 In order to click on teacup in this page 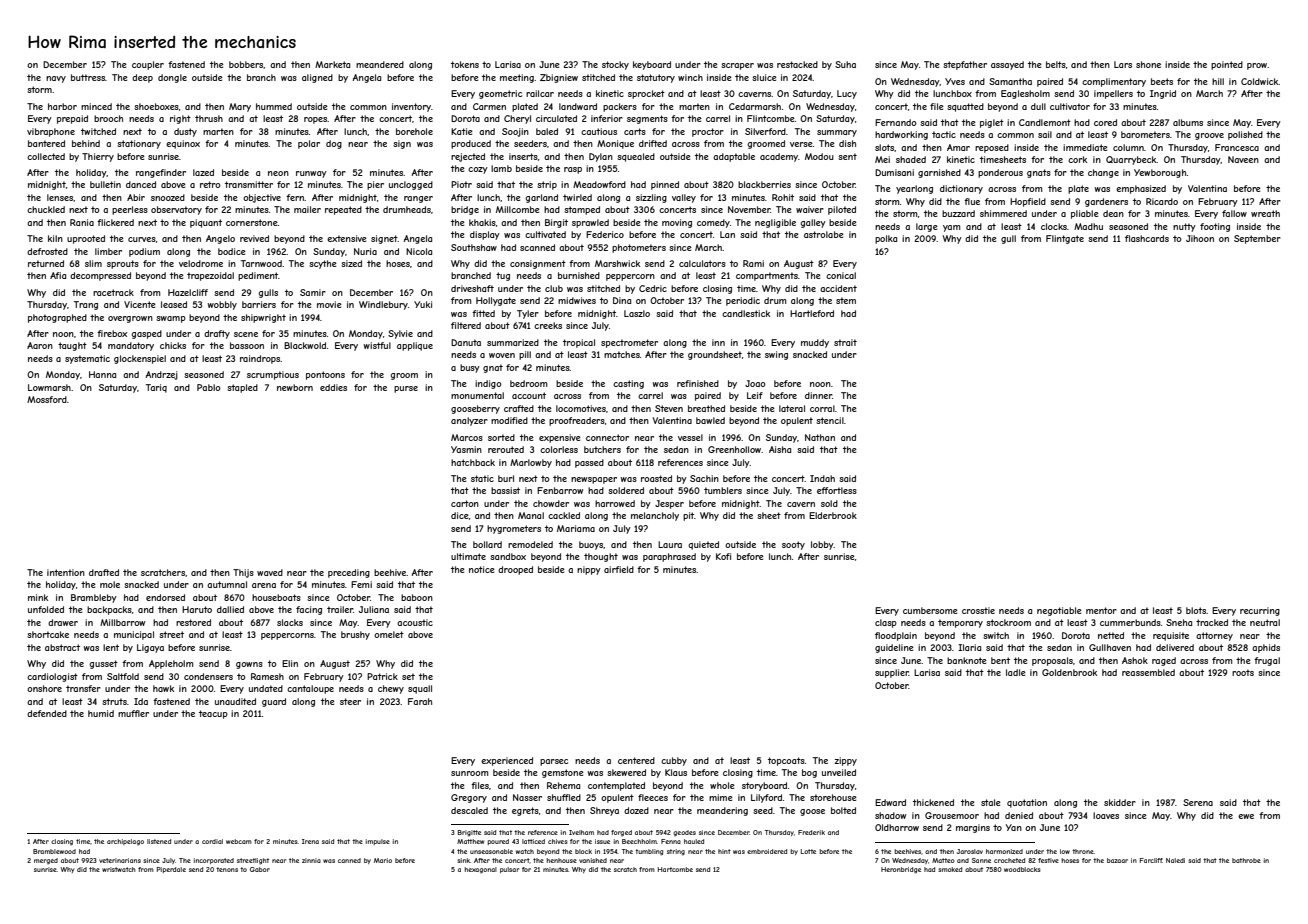, I will do `click(213, 714)`.
